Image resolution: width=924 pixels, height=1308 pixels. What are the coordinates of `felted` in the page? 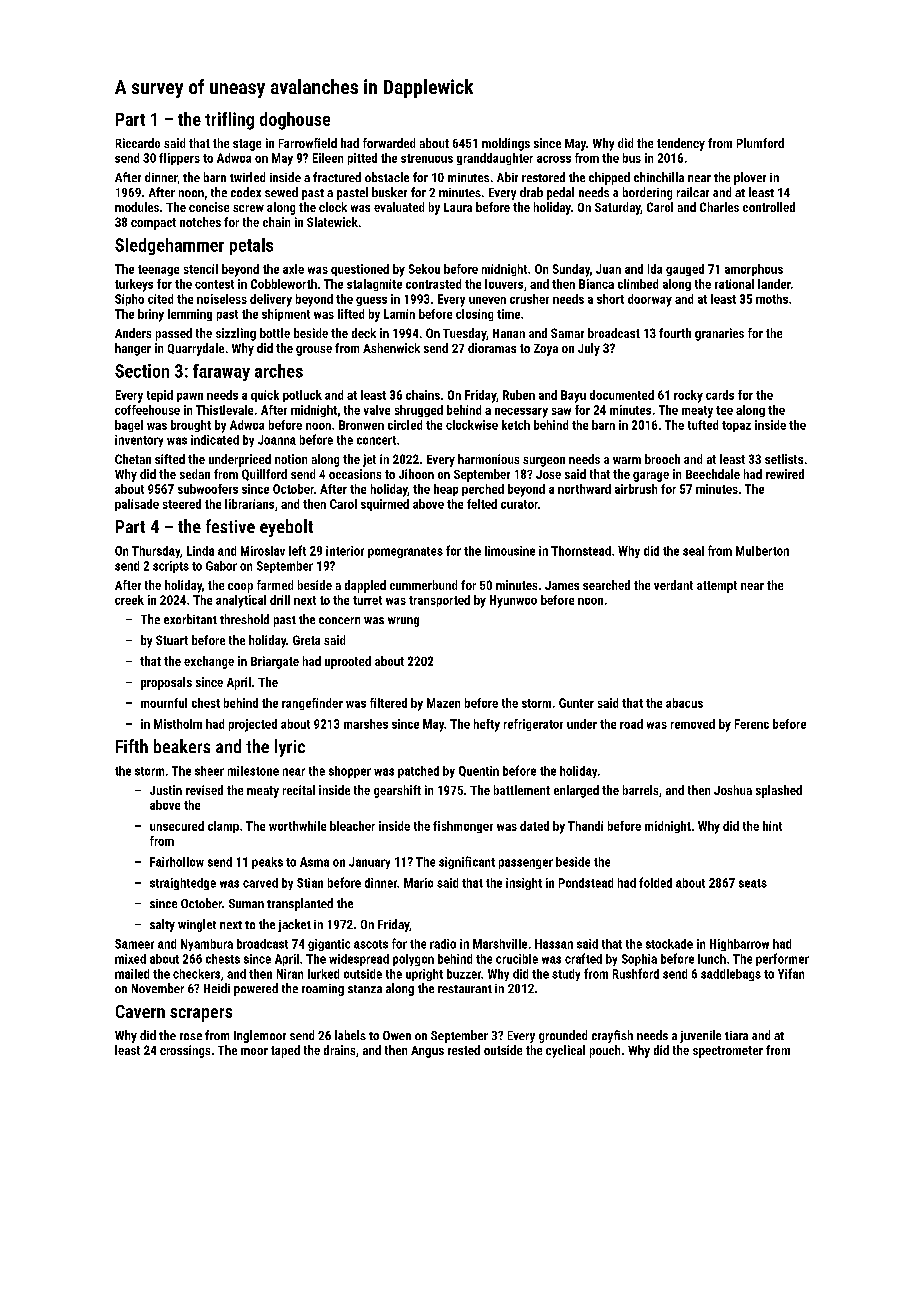 It's located at (482, 504).
